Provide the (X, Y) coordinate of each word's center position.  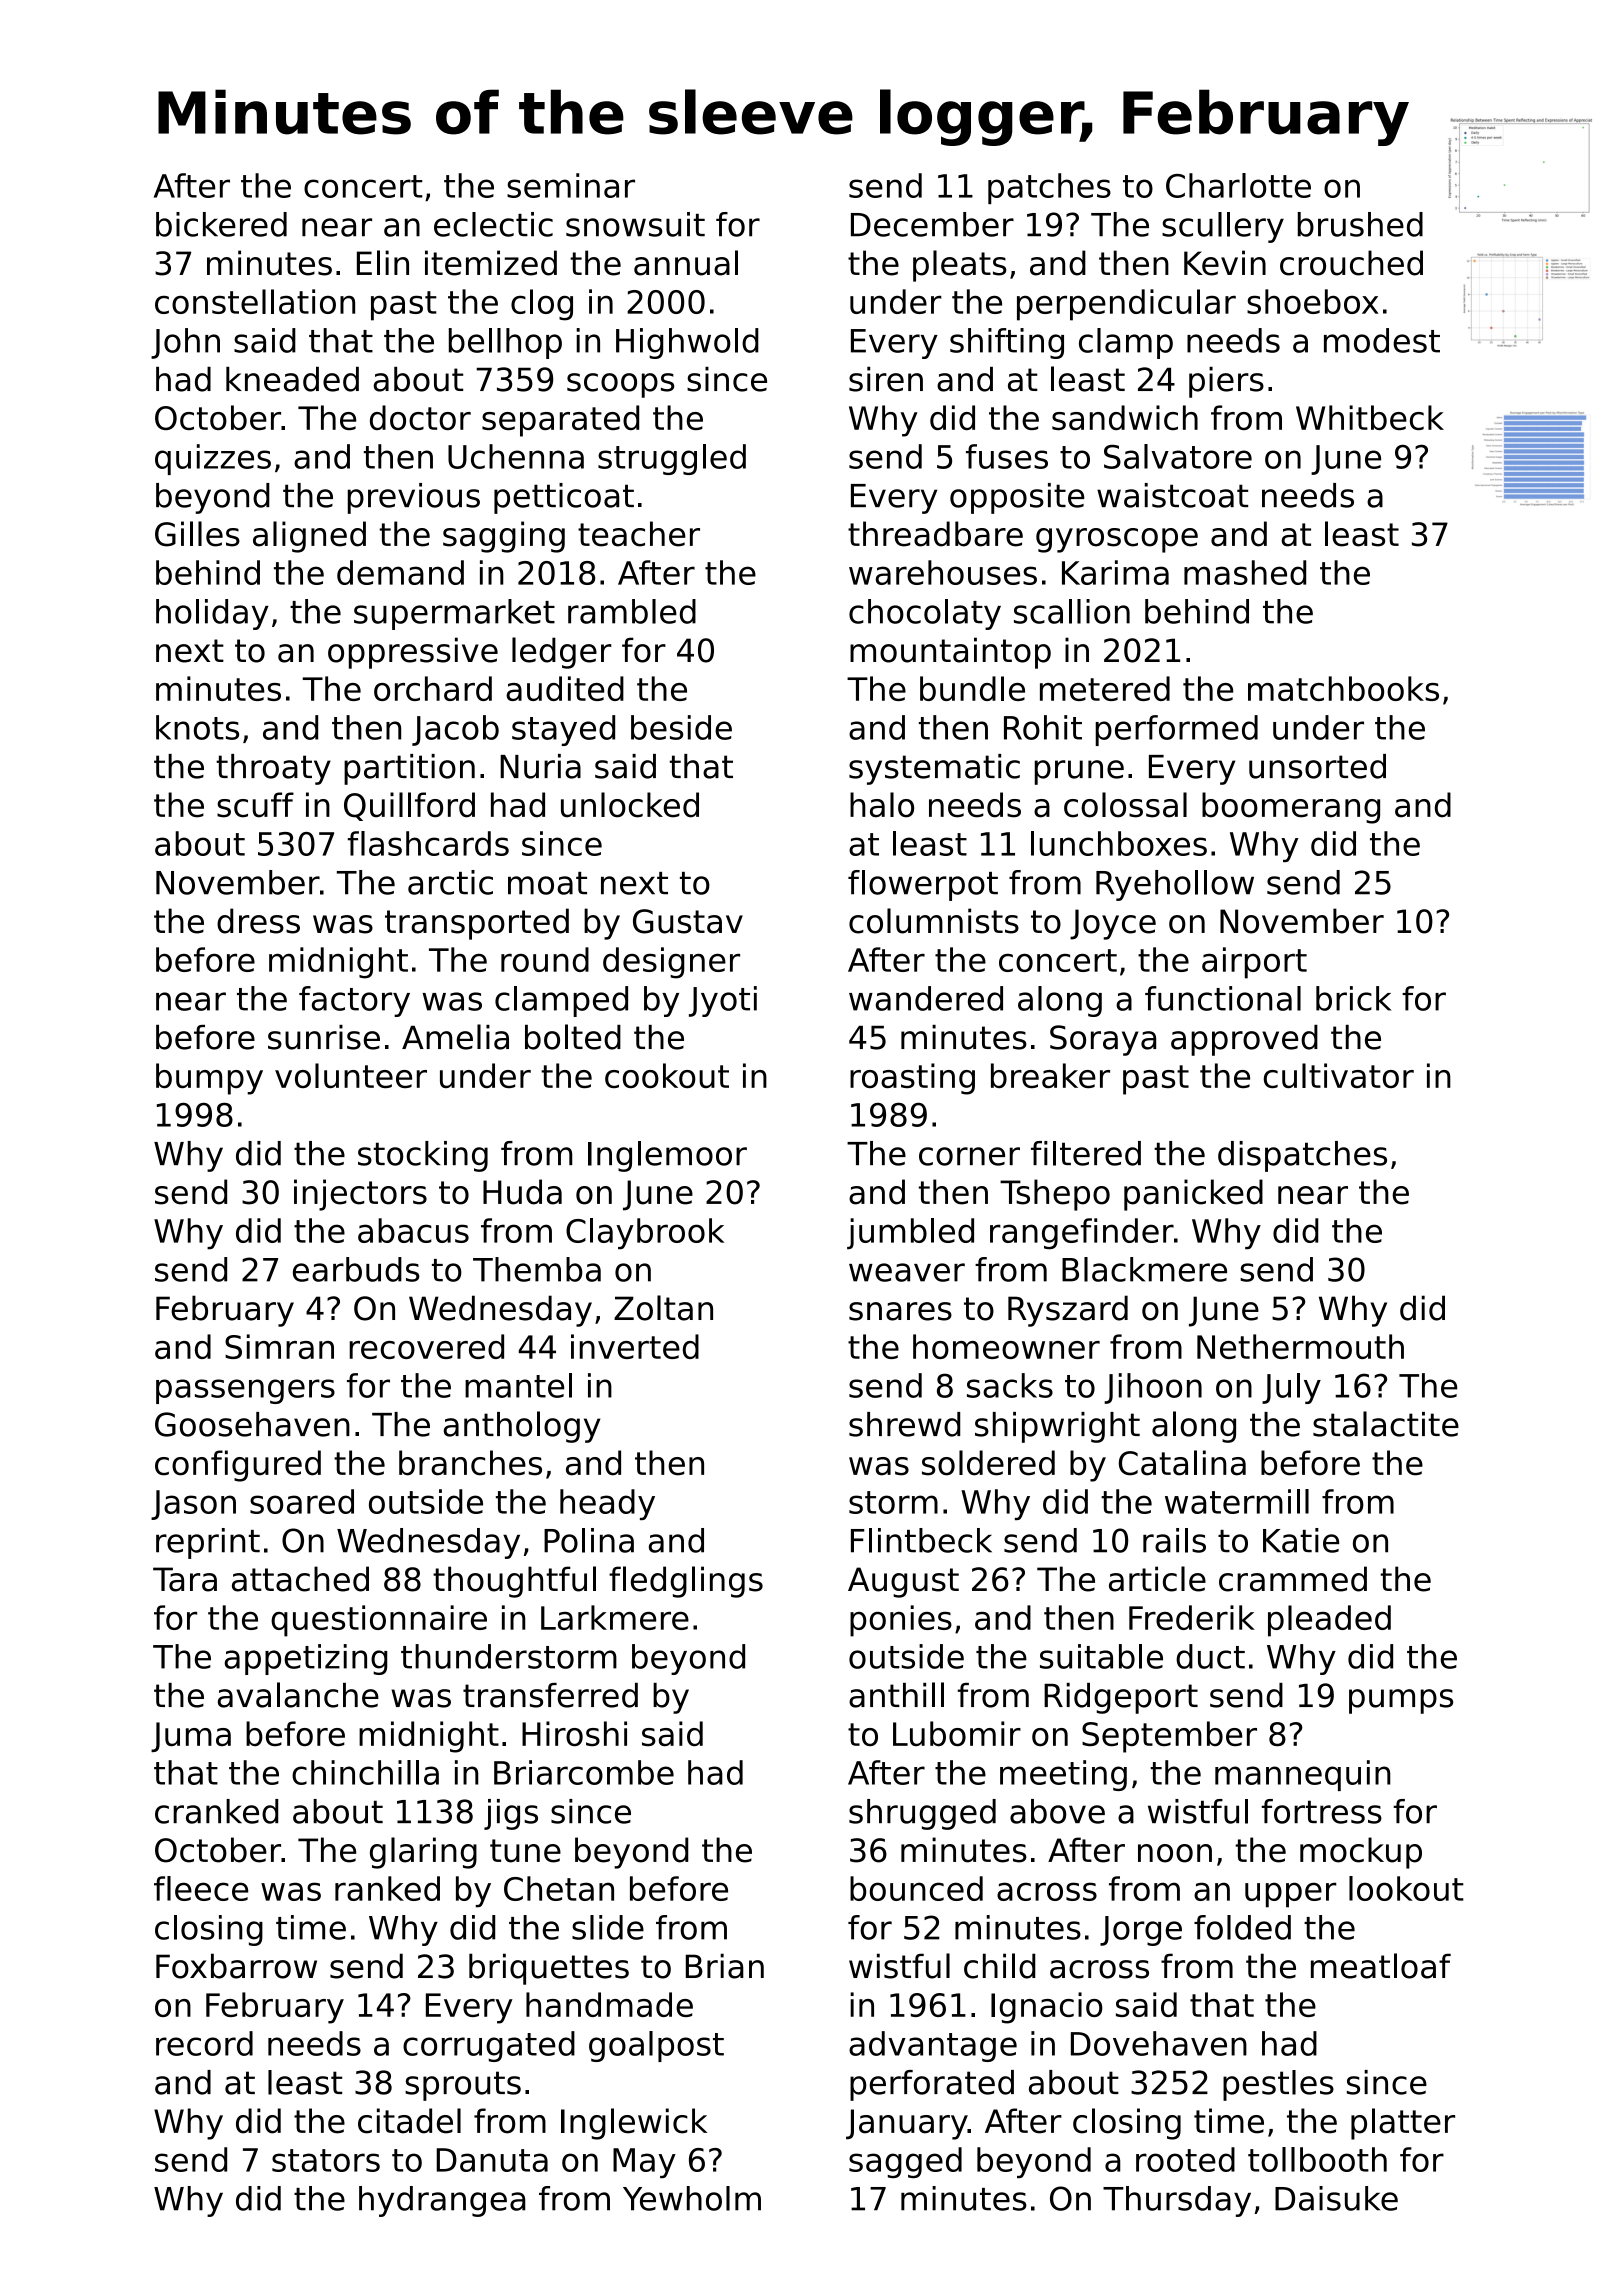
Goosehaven (252, 1424)
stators (326, 2160)
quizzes (213, 459)
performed (1176, 730)
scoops (620, 385)
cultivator (1339, 1075)
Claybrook (645, 1234)
